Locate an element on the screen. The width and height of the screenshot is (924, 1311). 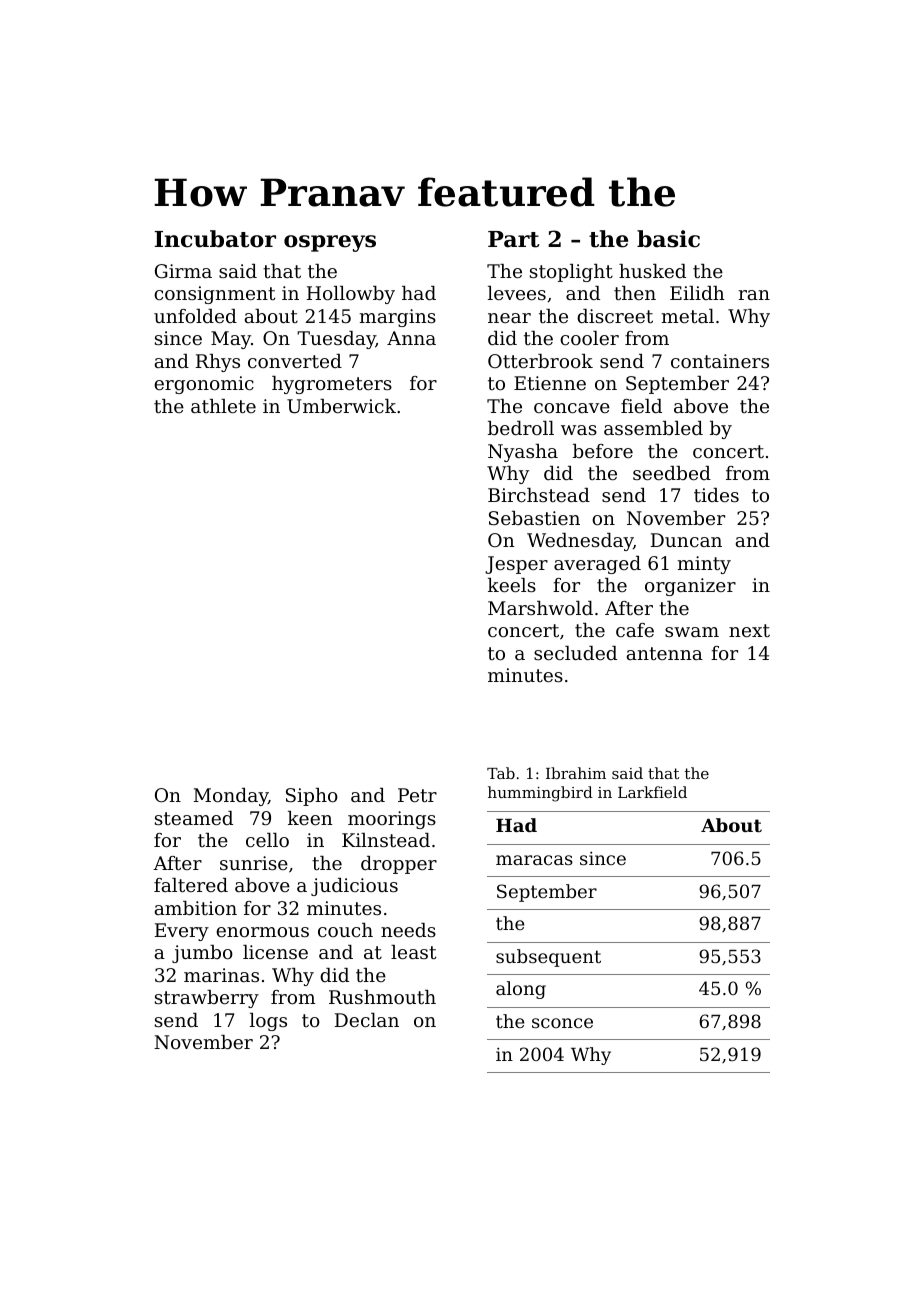
Declan is located at coordinates (367, 1020).
